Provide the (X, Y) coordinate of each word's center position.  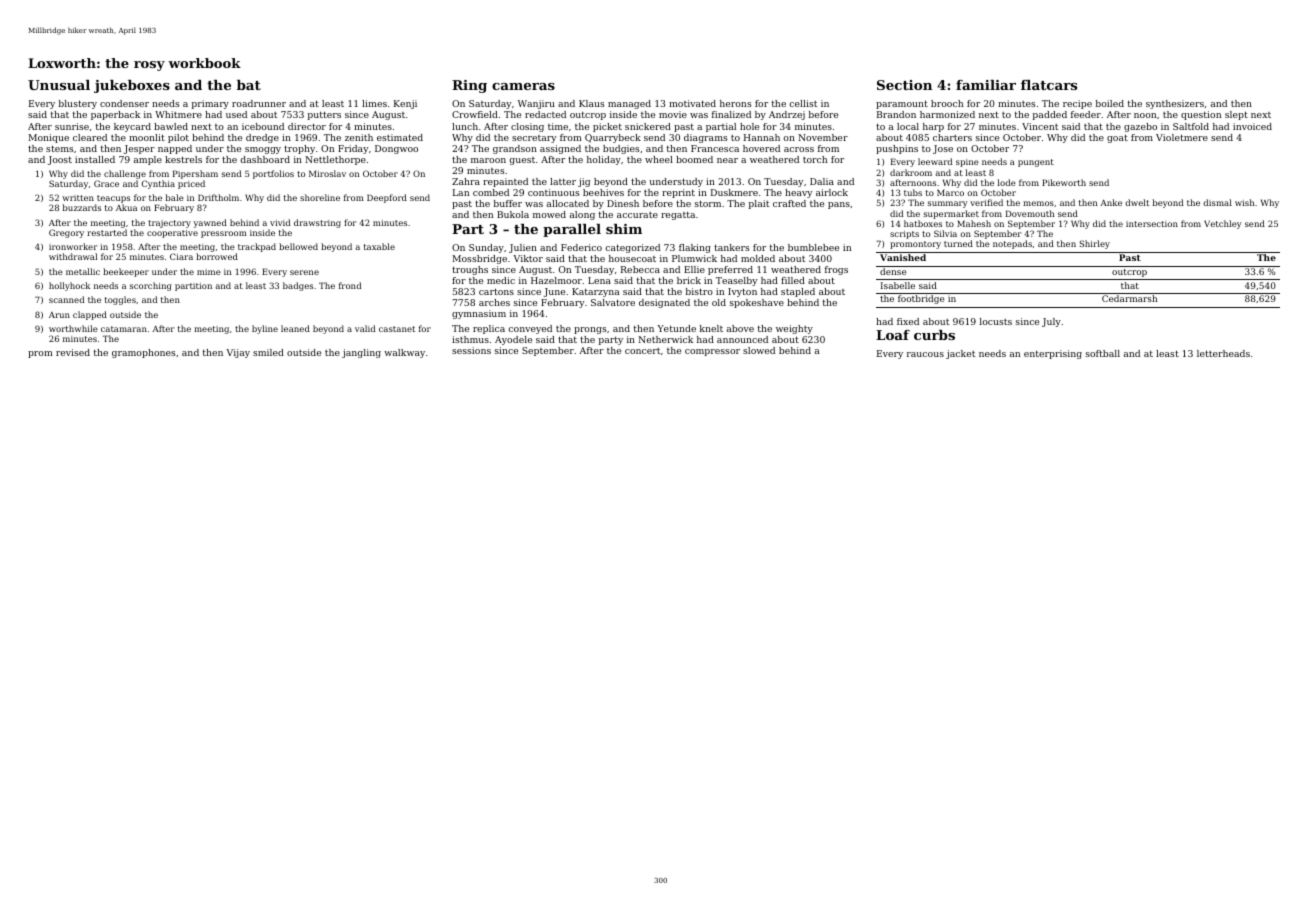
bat (249, 85)
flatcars (1049, 85)
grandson (515, 149)
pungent (1036, 163)
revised (73, 352)
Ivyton (742, 292)
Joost (60, 160)
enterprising (1053, 354)
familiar (986, 85)
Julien (523, 248)
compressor (712, 352)
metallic (83, 271)
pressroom (224, 234)
